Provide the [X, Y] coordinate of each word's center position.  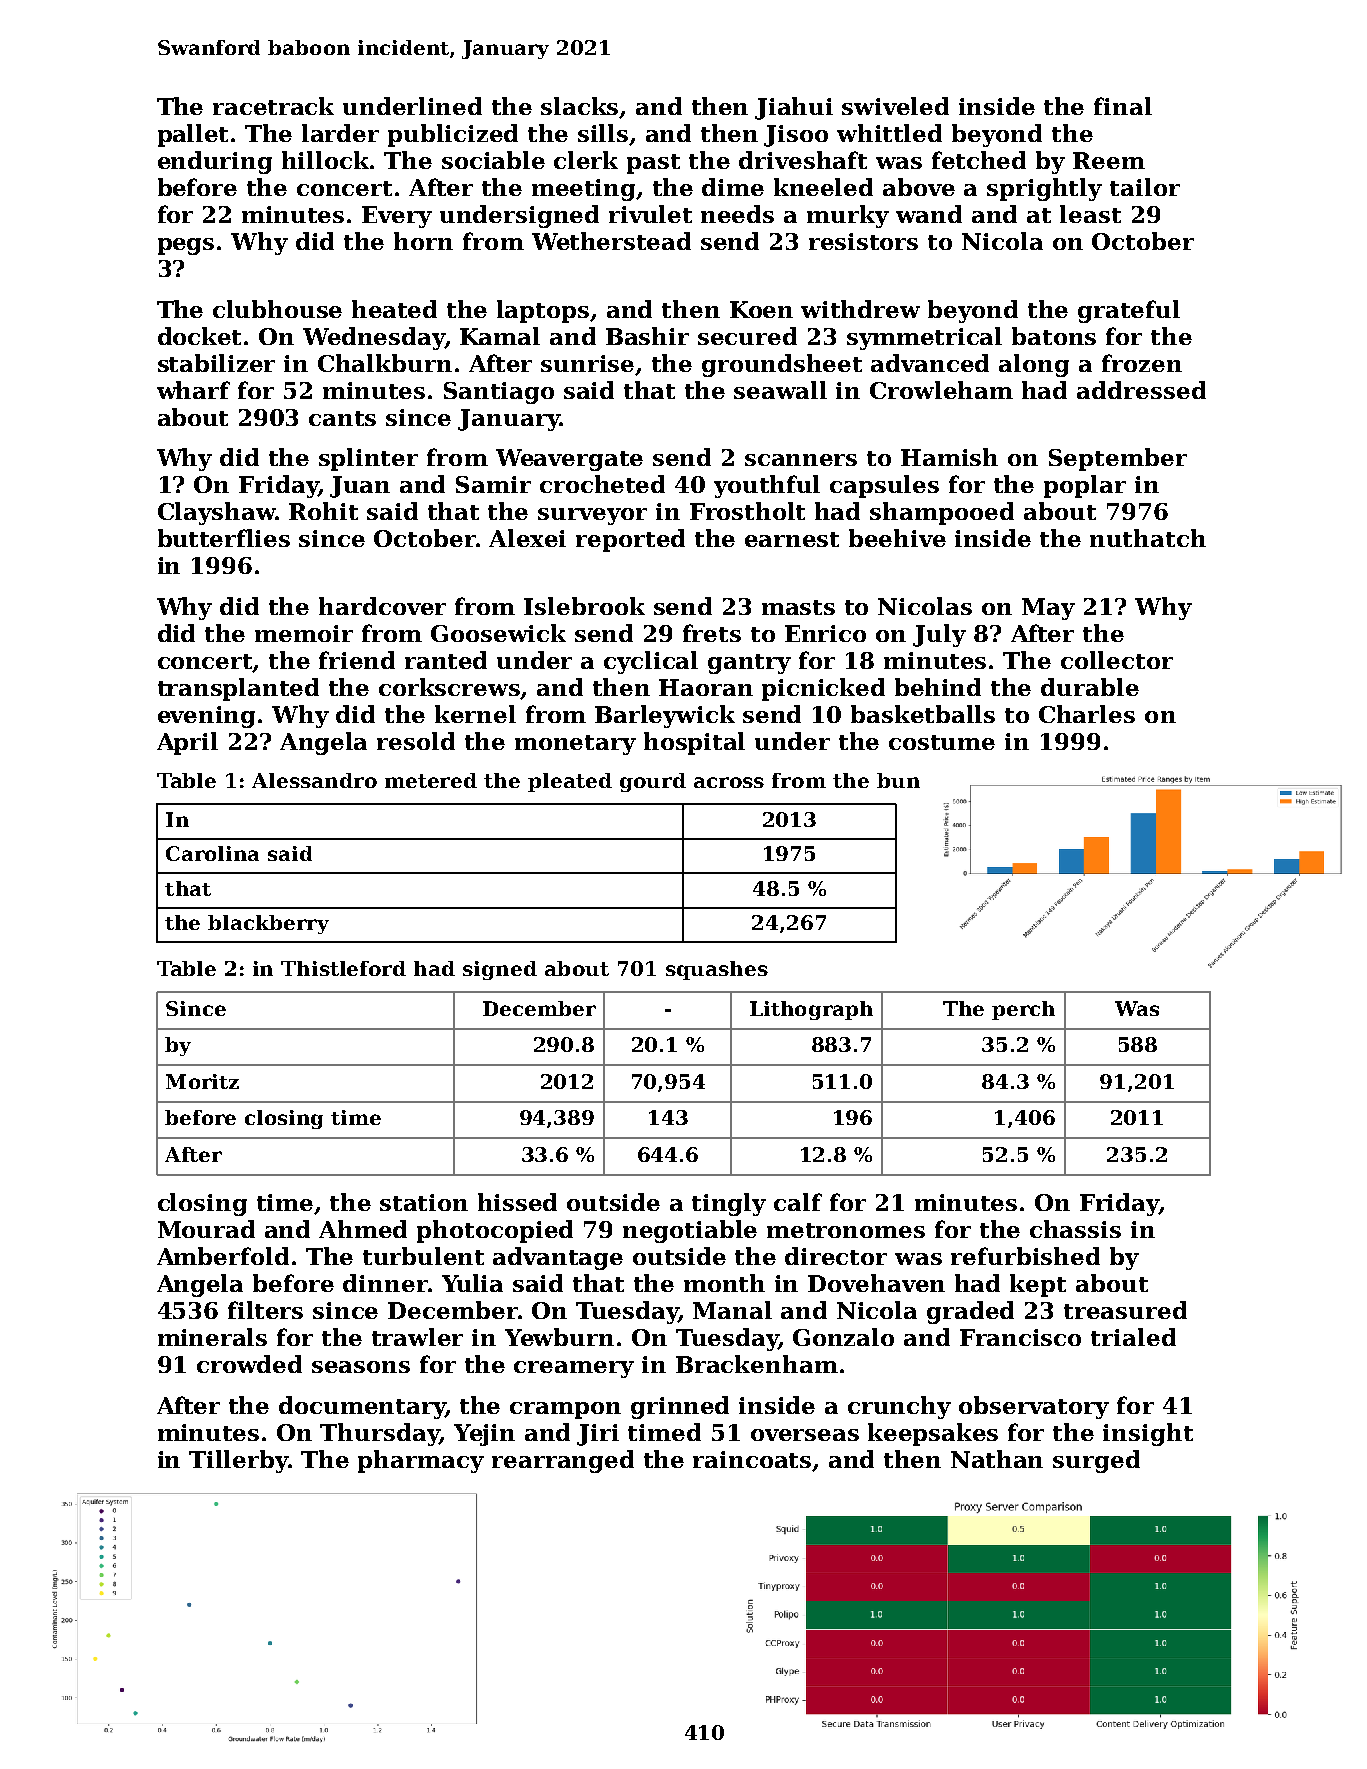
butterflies [224, 538]
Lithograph [811, 1010]
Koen [761, 309]
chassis [1075, 1229]
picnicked [823, 689]
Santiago [499, 393]
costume [942, 742]
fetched [979, 160]
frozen [1142, 363]
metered [431, 780]
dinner [385, 1283]
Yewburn [559, 1337]
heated [394, 309]
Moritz [202, 1081]
